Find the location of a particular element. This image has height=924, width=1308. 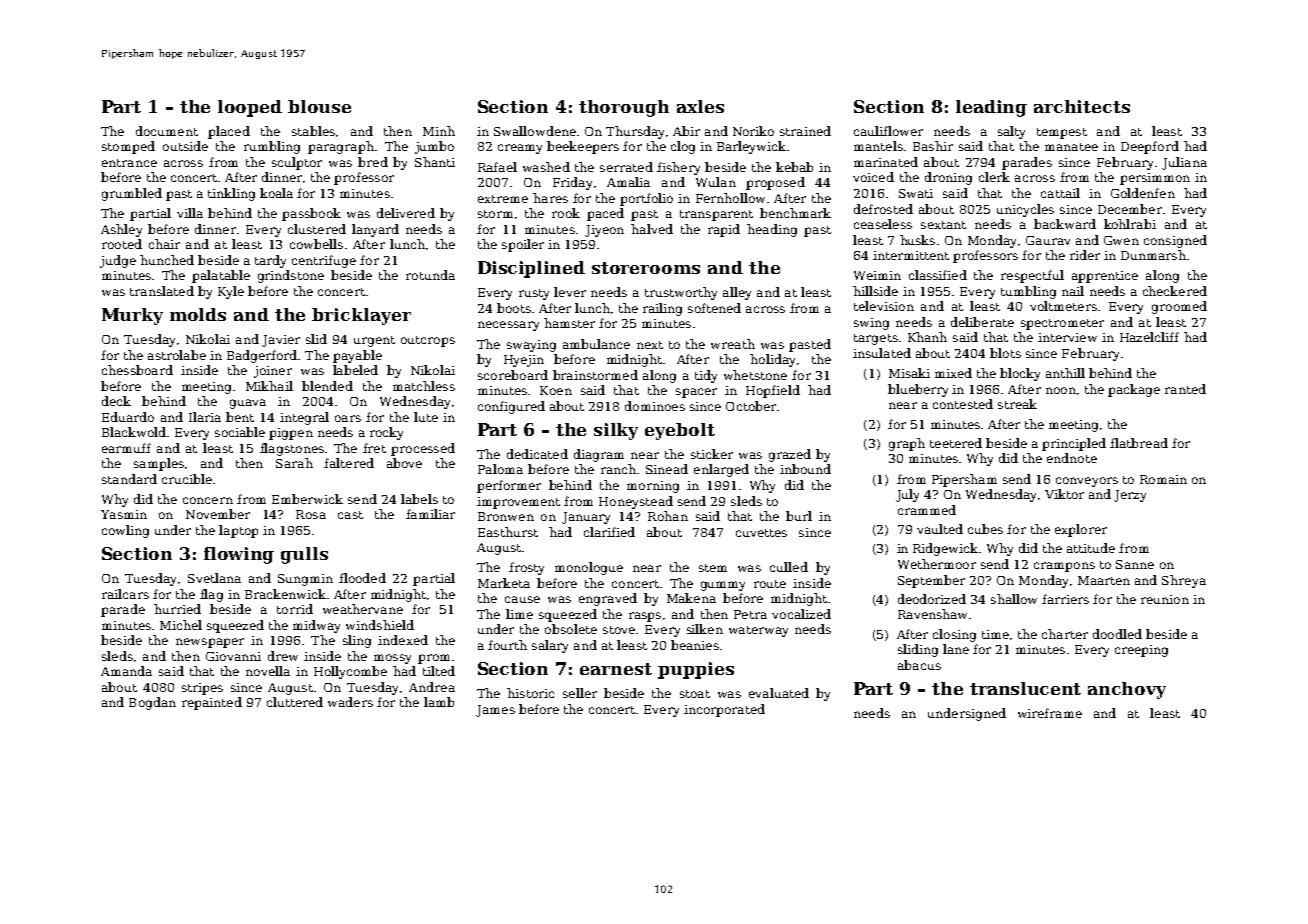

repainted is located at coordinates (212, 703).
